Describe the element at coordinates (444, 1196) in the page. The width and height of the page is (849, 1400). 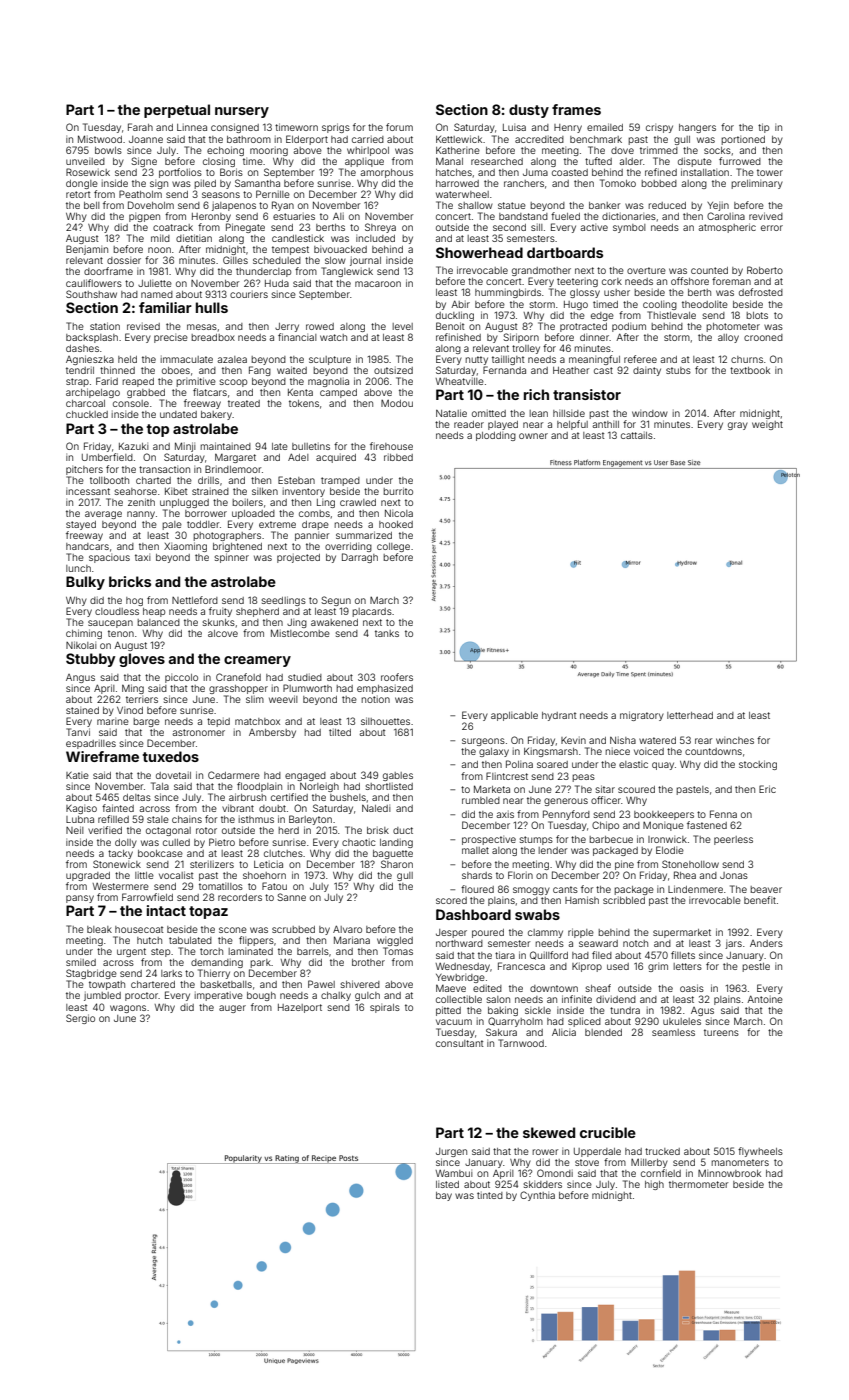
I see `bay` at that location.
